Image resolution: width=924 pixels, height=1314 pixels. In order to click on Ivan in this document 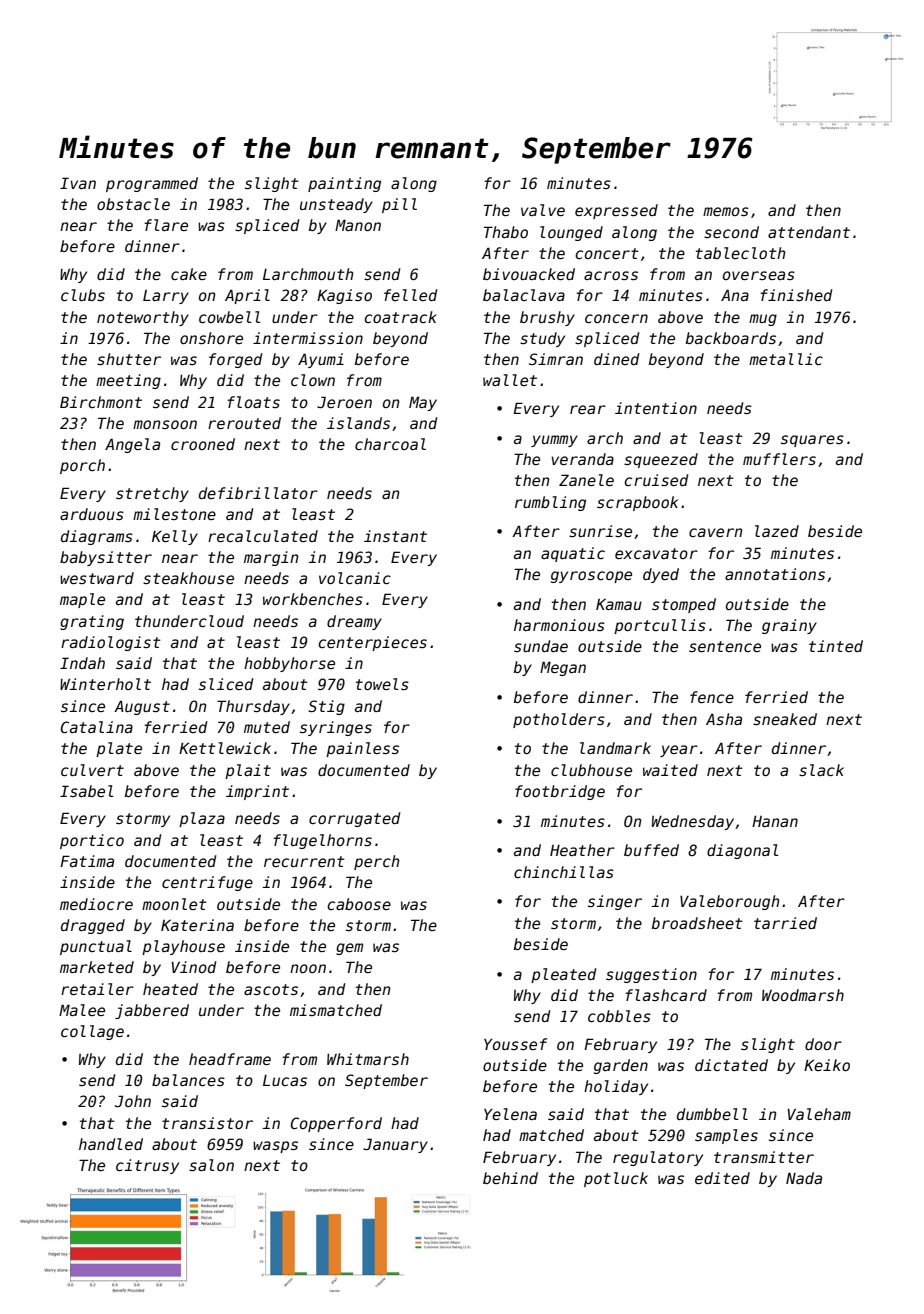, I will do `click(78, 183)`.
